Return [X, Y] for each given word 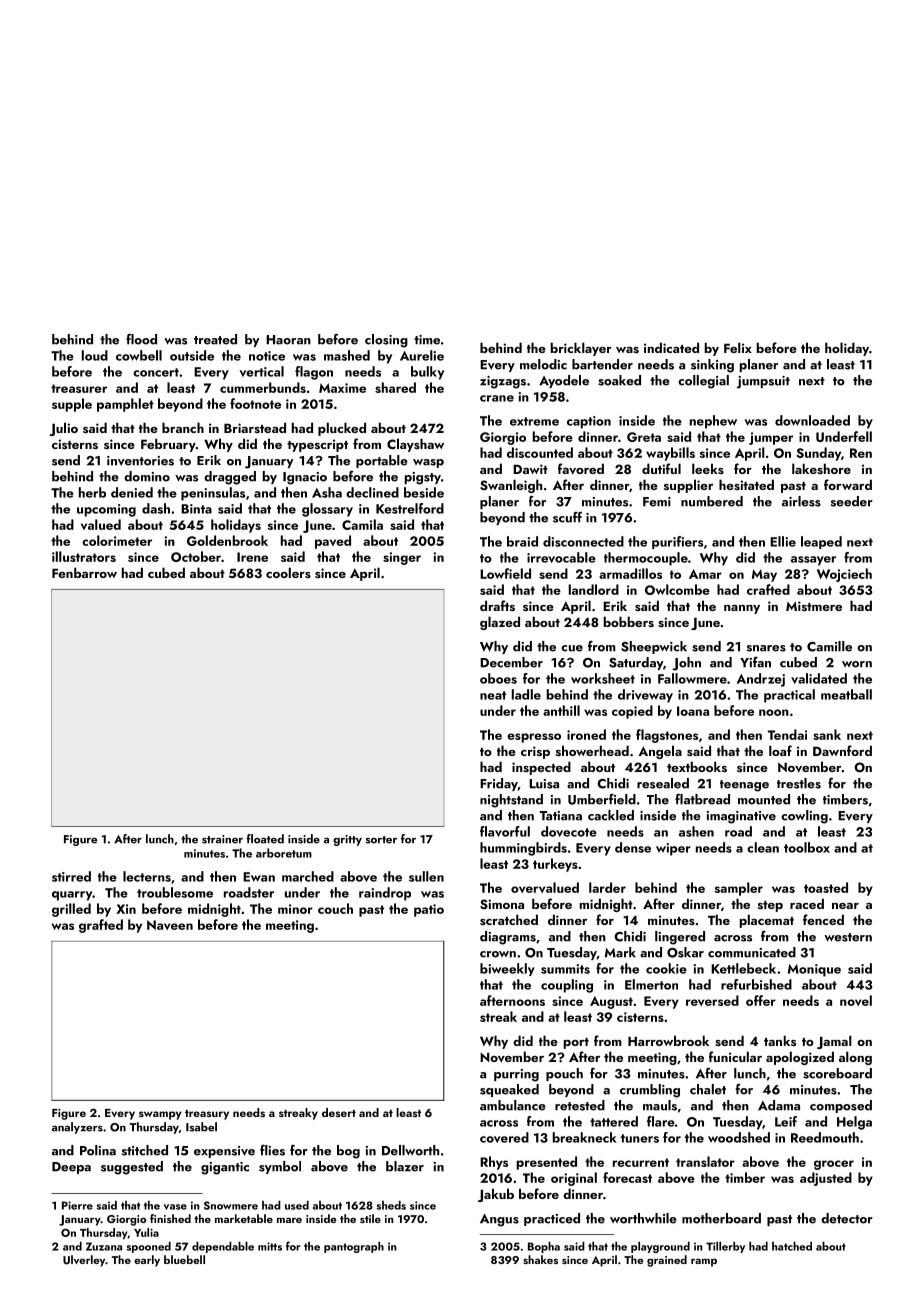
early [147, 1261]
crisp [535, 752]
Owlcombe [677, 589]
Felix [738, 347]
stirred [71, 876]
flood [141, 339]
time [427, 340]
